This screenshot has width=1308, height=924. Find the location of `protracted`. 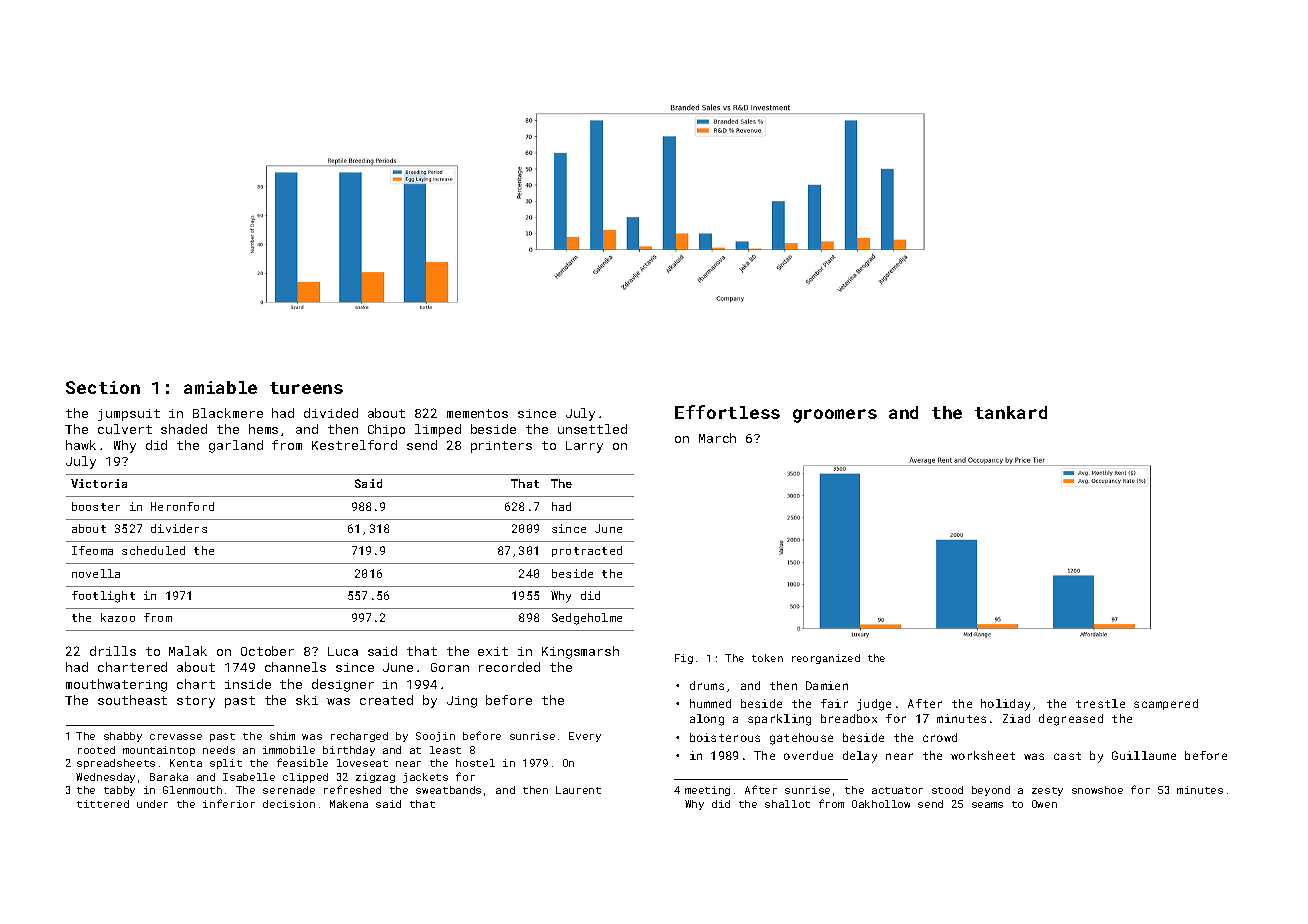

protracted is located at coordinates (587, 551).
